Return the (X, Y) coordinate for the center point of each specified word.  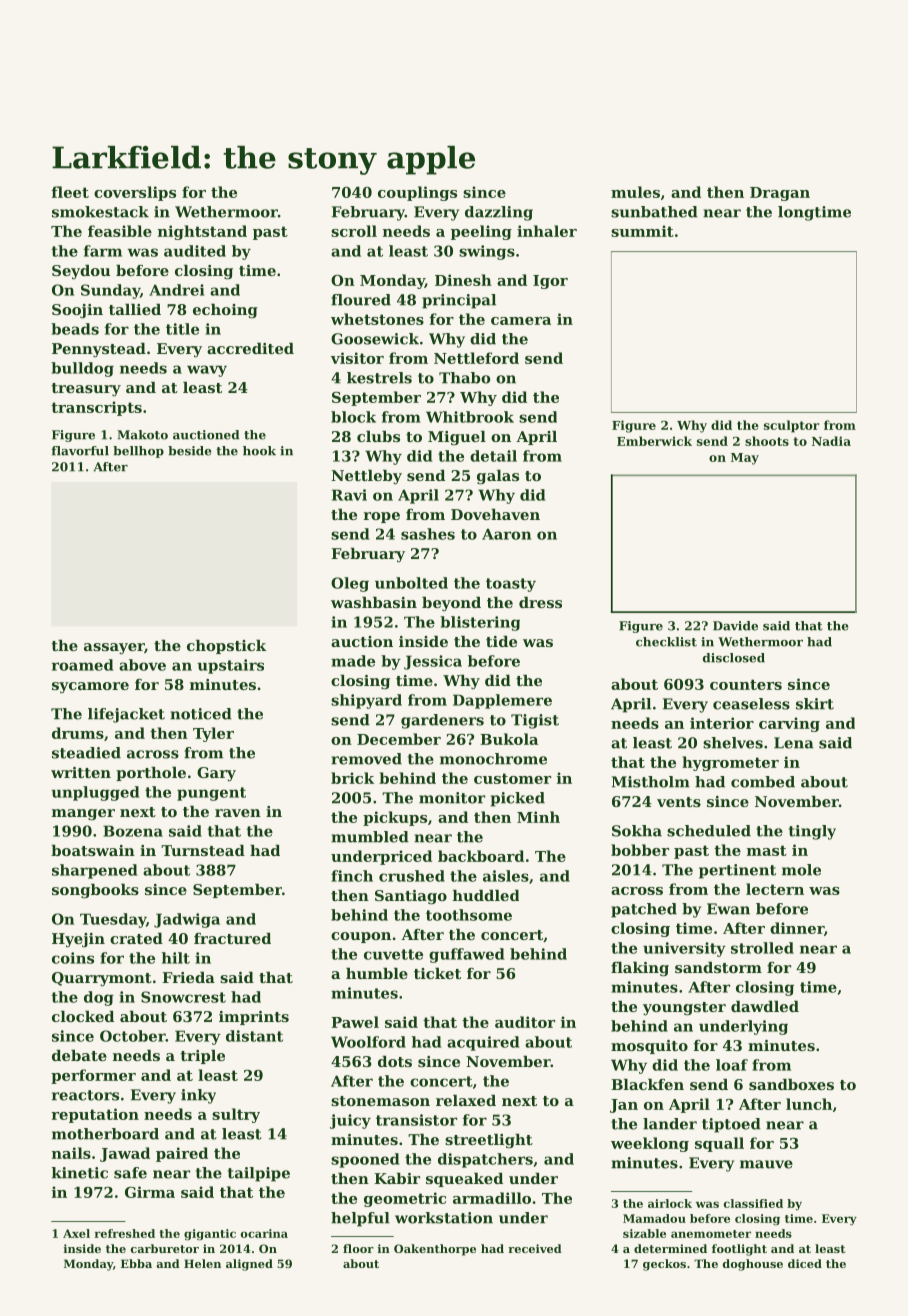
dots (395, 1061)
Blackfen (647, 1084)
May (745, 459)
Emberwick (654, 441)
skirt (815, 704)
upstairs (230, 666)
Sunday (110, 291)
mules (635, 192)
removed (366, 759)
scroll (354, 231)
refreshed (125, 1233)
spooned (365, 1160)
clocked (83, 1016)
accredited (250, 348)
